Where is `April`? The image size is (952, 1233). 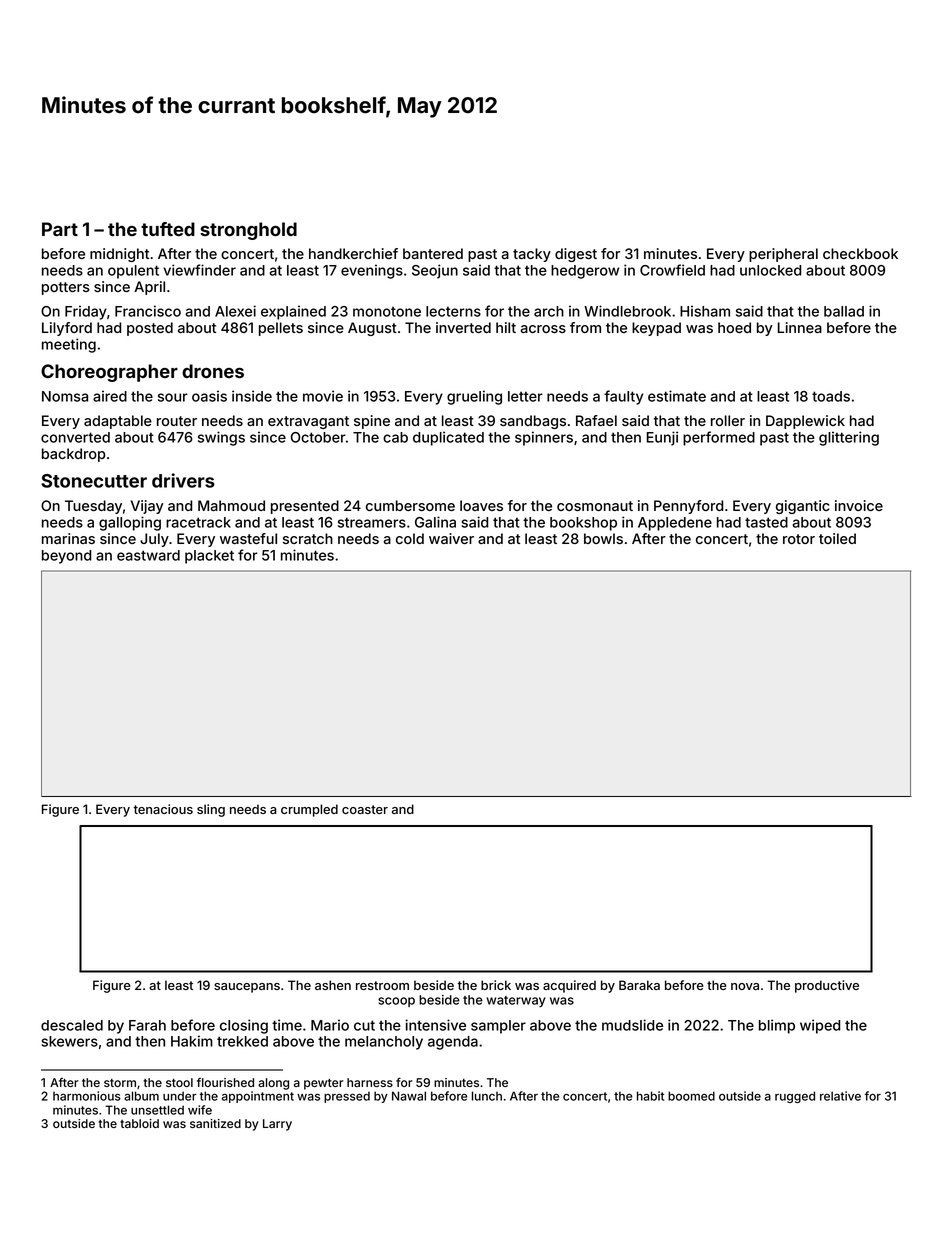
April is located at coordinates (149, 288).
